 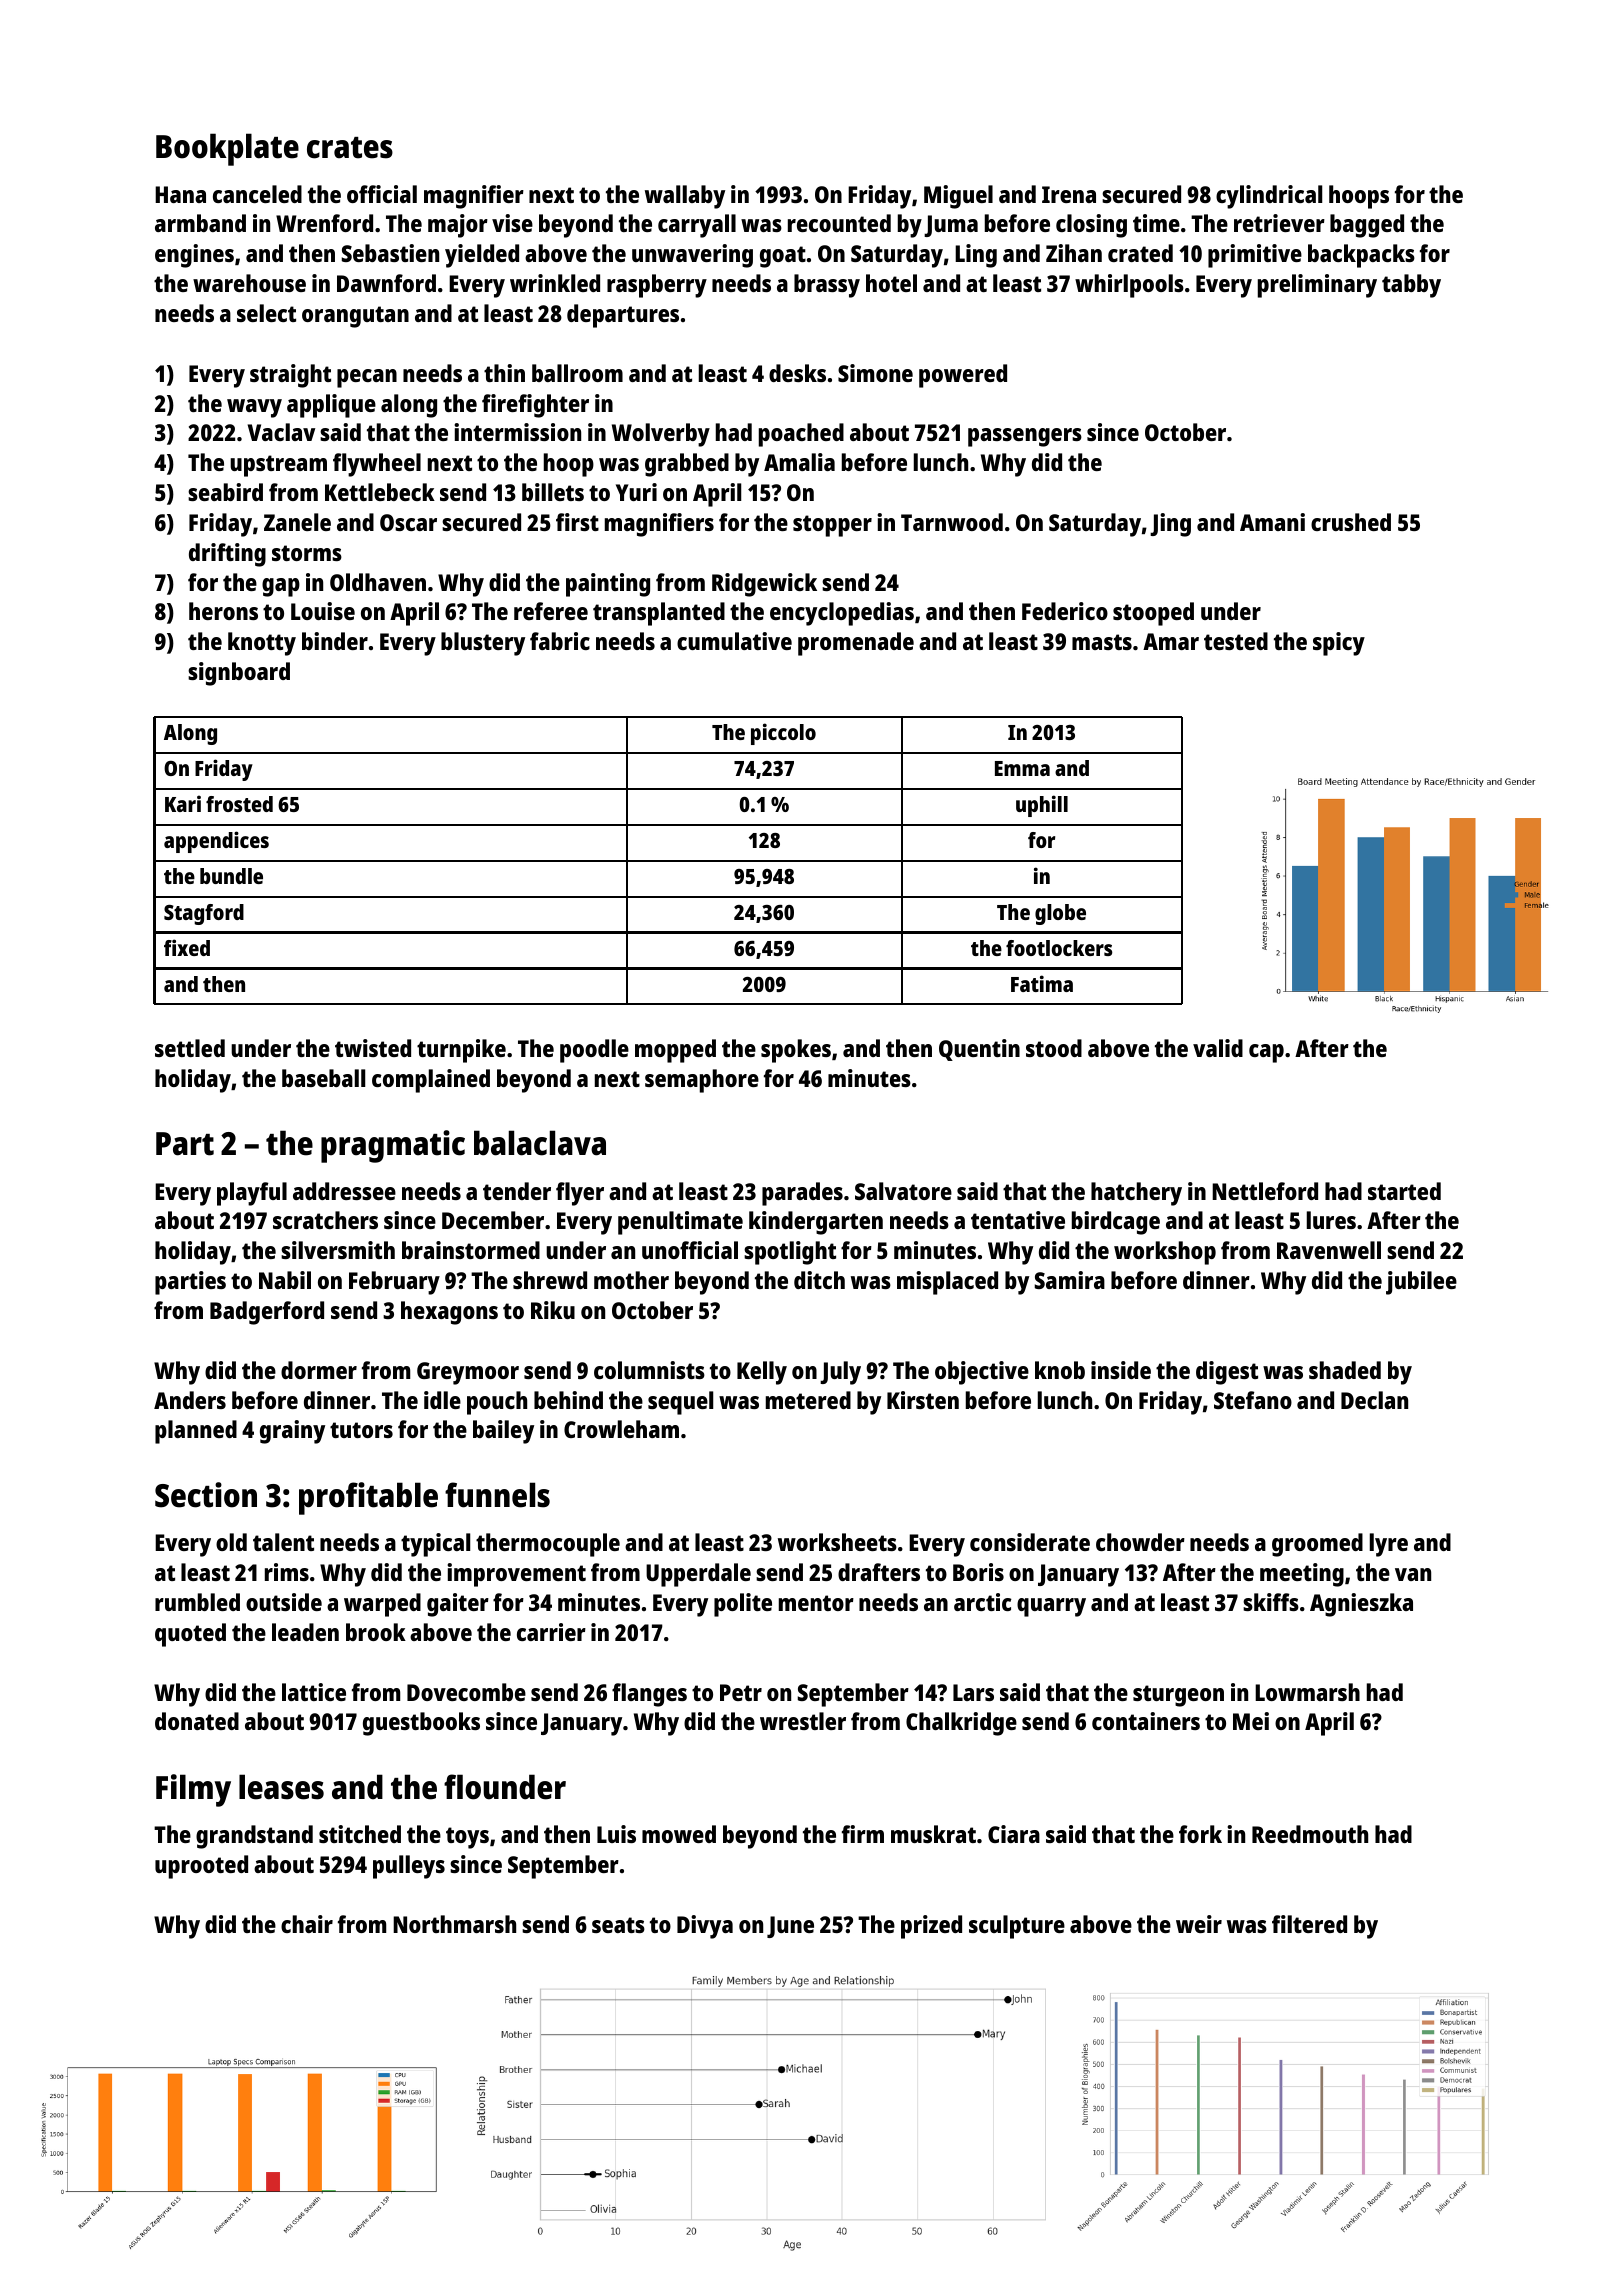 What do you see at coordinates (267, 1313) in the document?
I see `Badgerford` at bounding box center [267, 1313].
